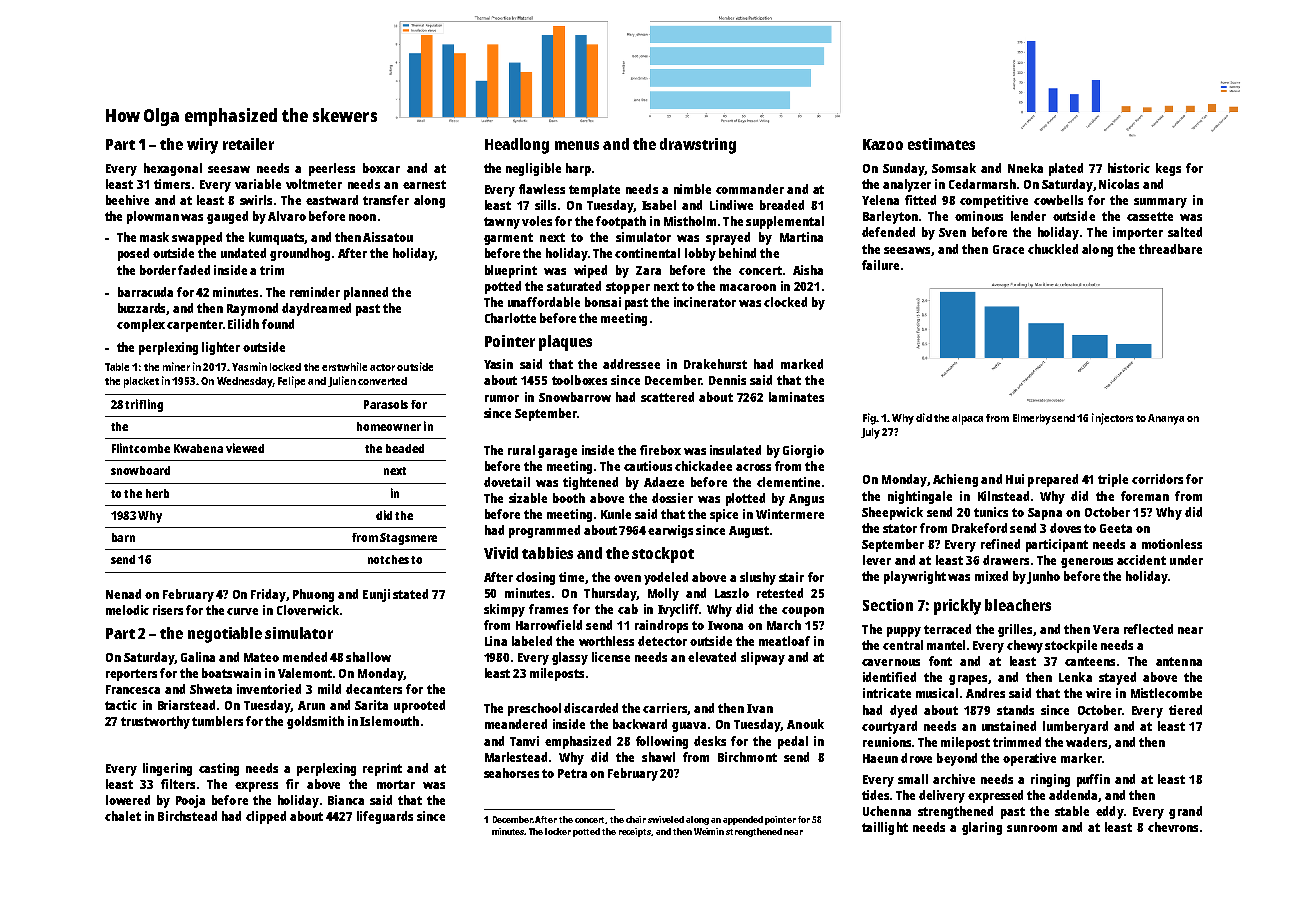 This document has height=924, width=1308. Describe the element at coordinates (662, 742) in the document. I see `following` at that location.
